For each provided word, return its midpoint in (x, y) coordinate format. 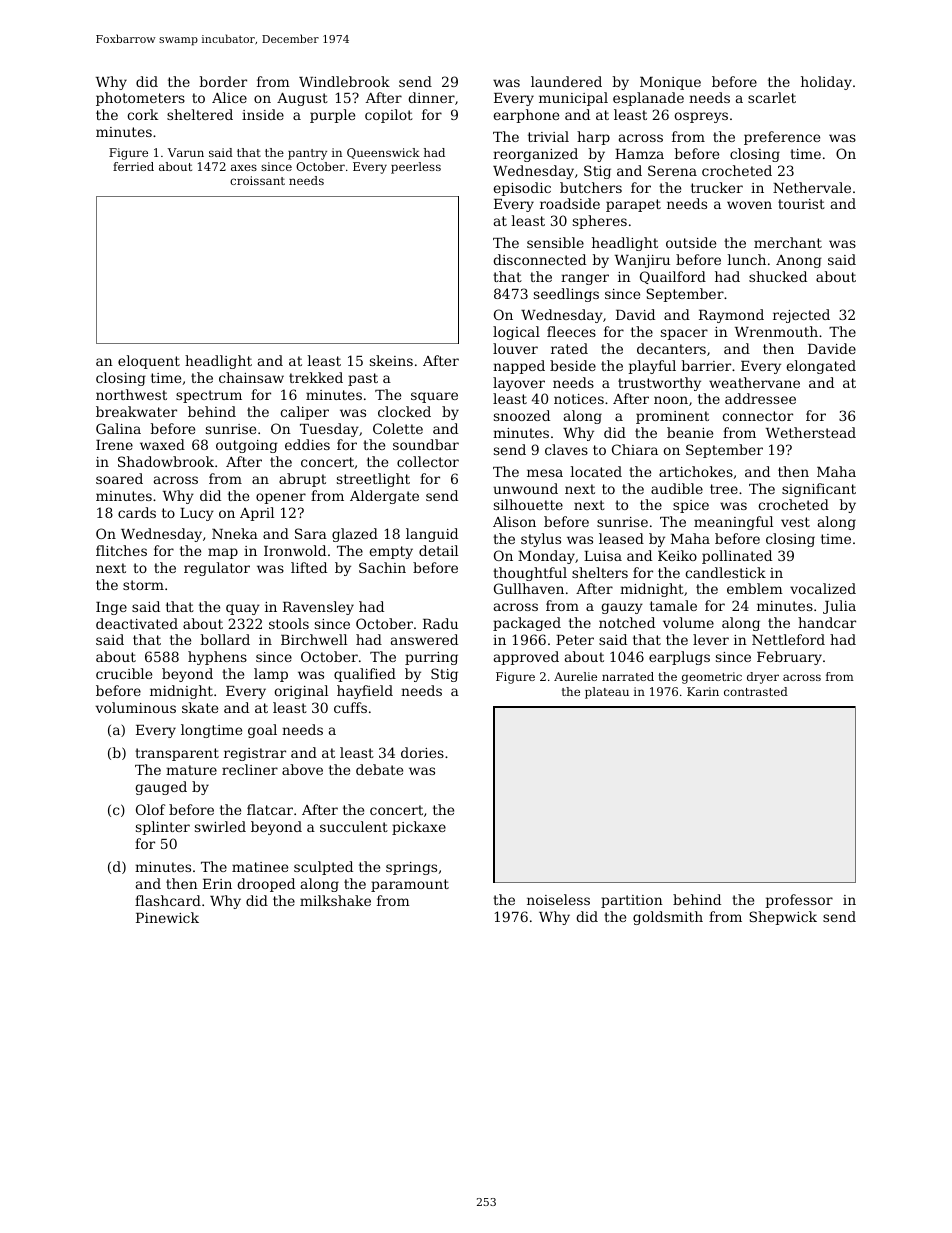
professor (799, 901)
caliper (304, 413)
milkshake (335, 900)
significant (819, 490)
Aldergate (384, 497)
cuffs (350, 707)
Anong (799, 261)
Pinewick (167, 917)
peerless (416, 168)
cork (142, 114)
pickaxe (419, 828)
